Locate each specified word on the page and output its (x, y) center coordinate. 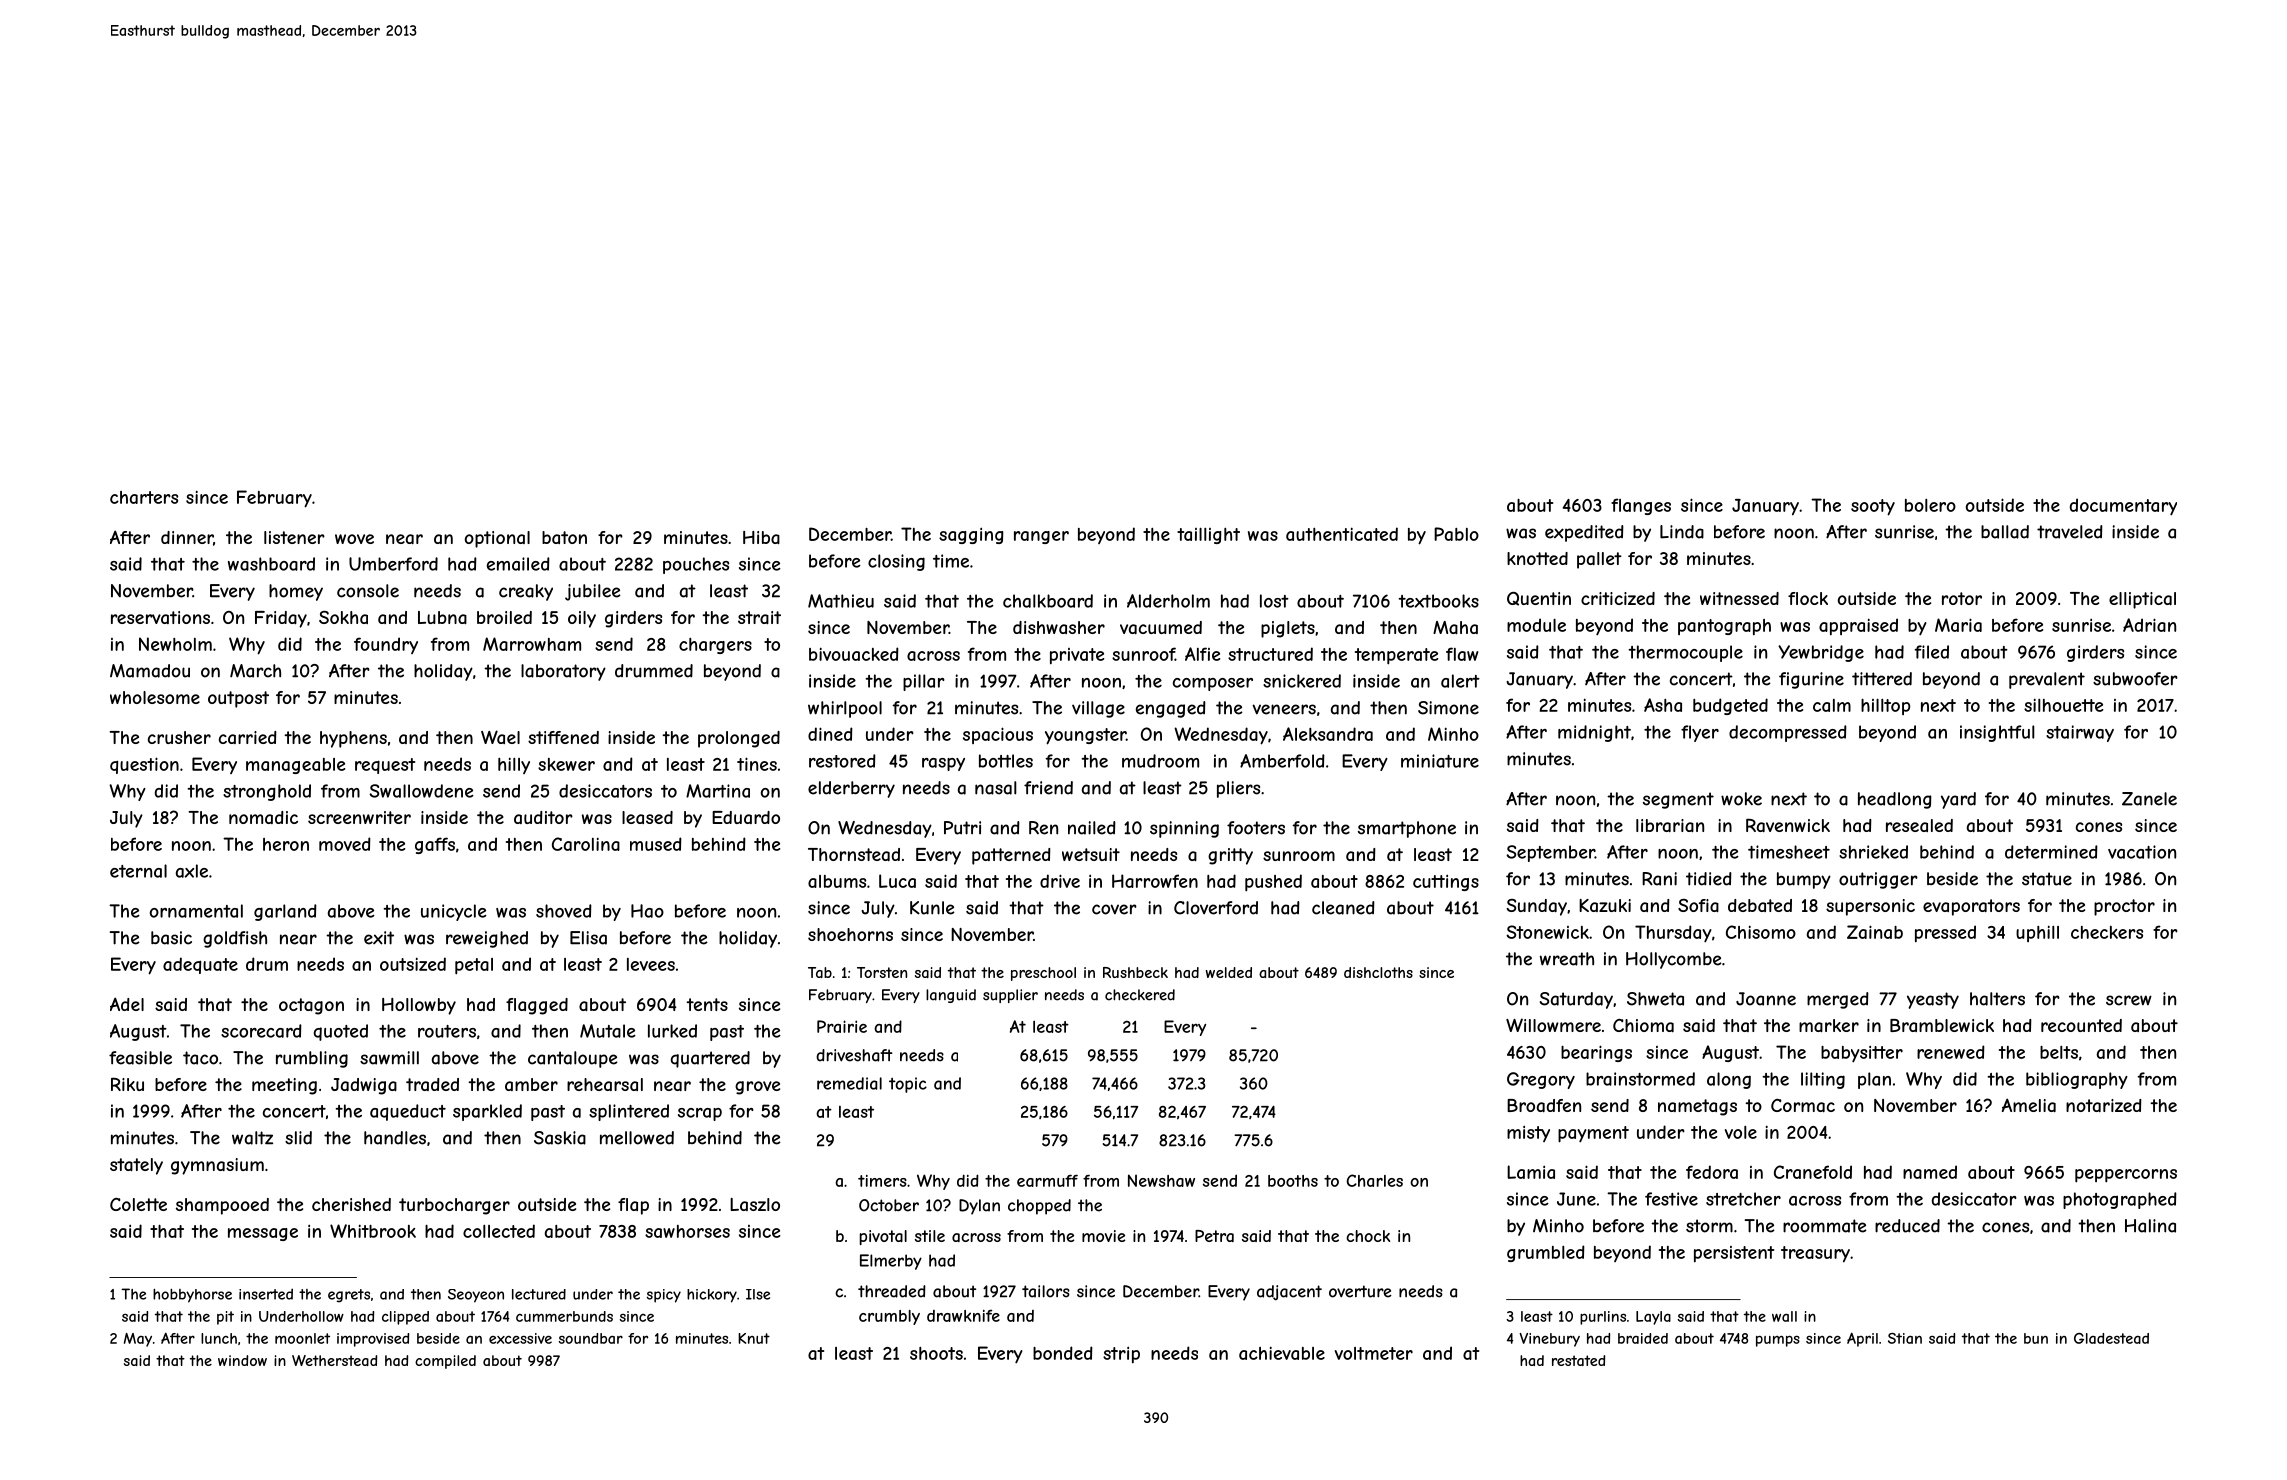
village (1098, 709)
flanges (1641, 506)
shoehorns (850, 934)
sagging (971, 536)
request (385, 766)
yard (1958, 800)
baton (564, 537)
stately (136, 1166)
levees (651, 964)
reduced (1907, 1226)
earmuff (1047, 1180)
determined (2051, 852)
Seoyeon (476, 1296)
